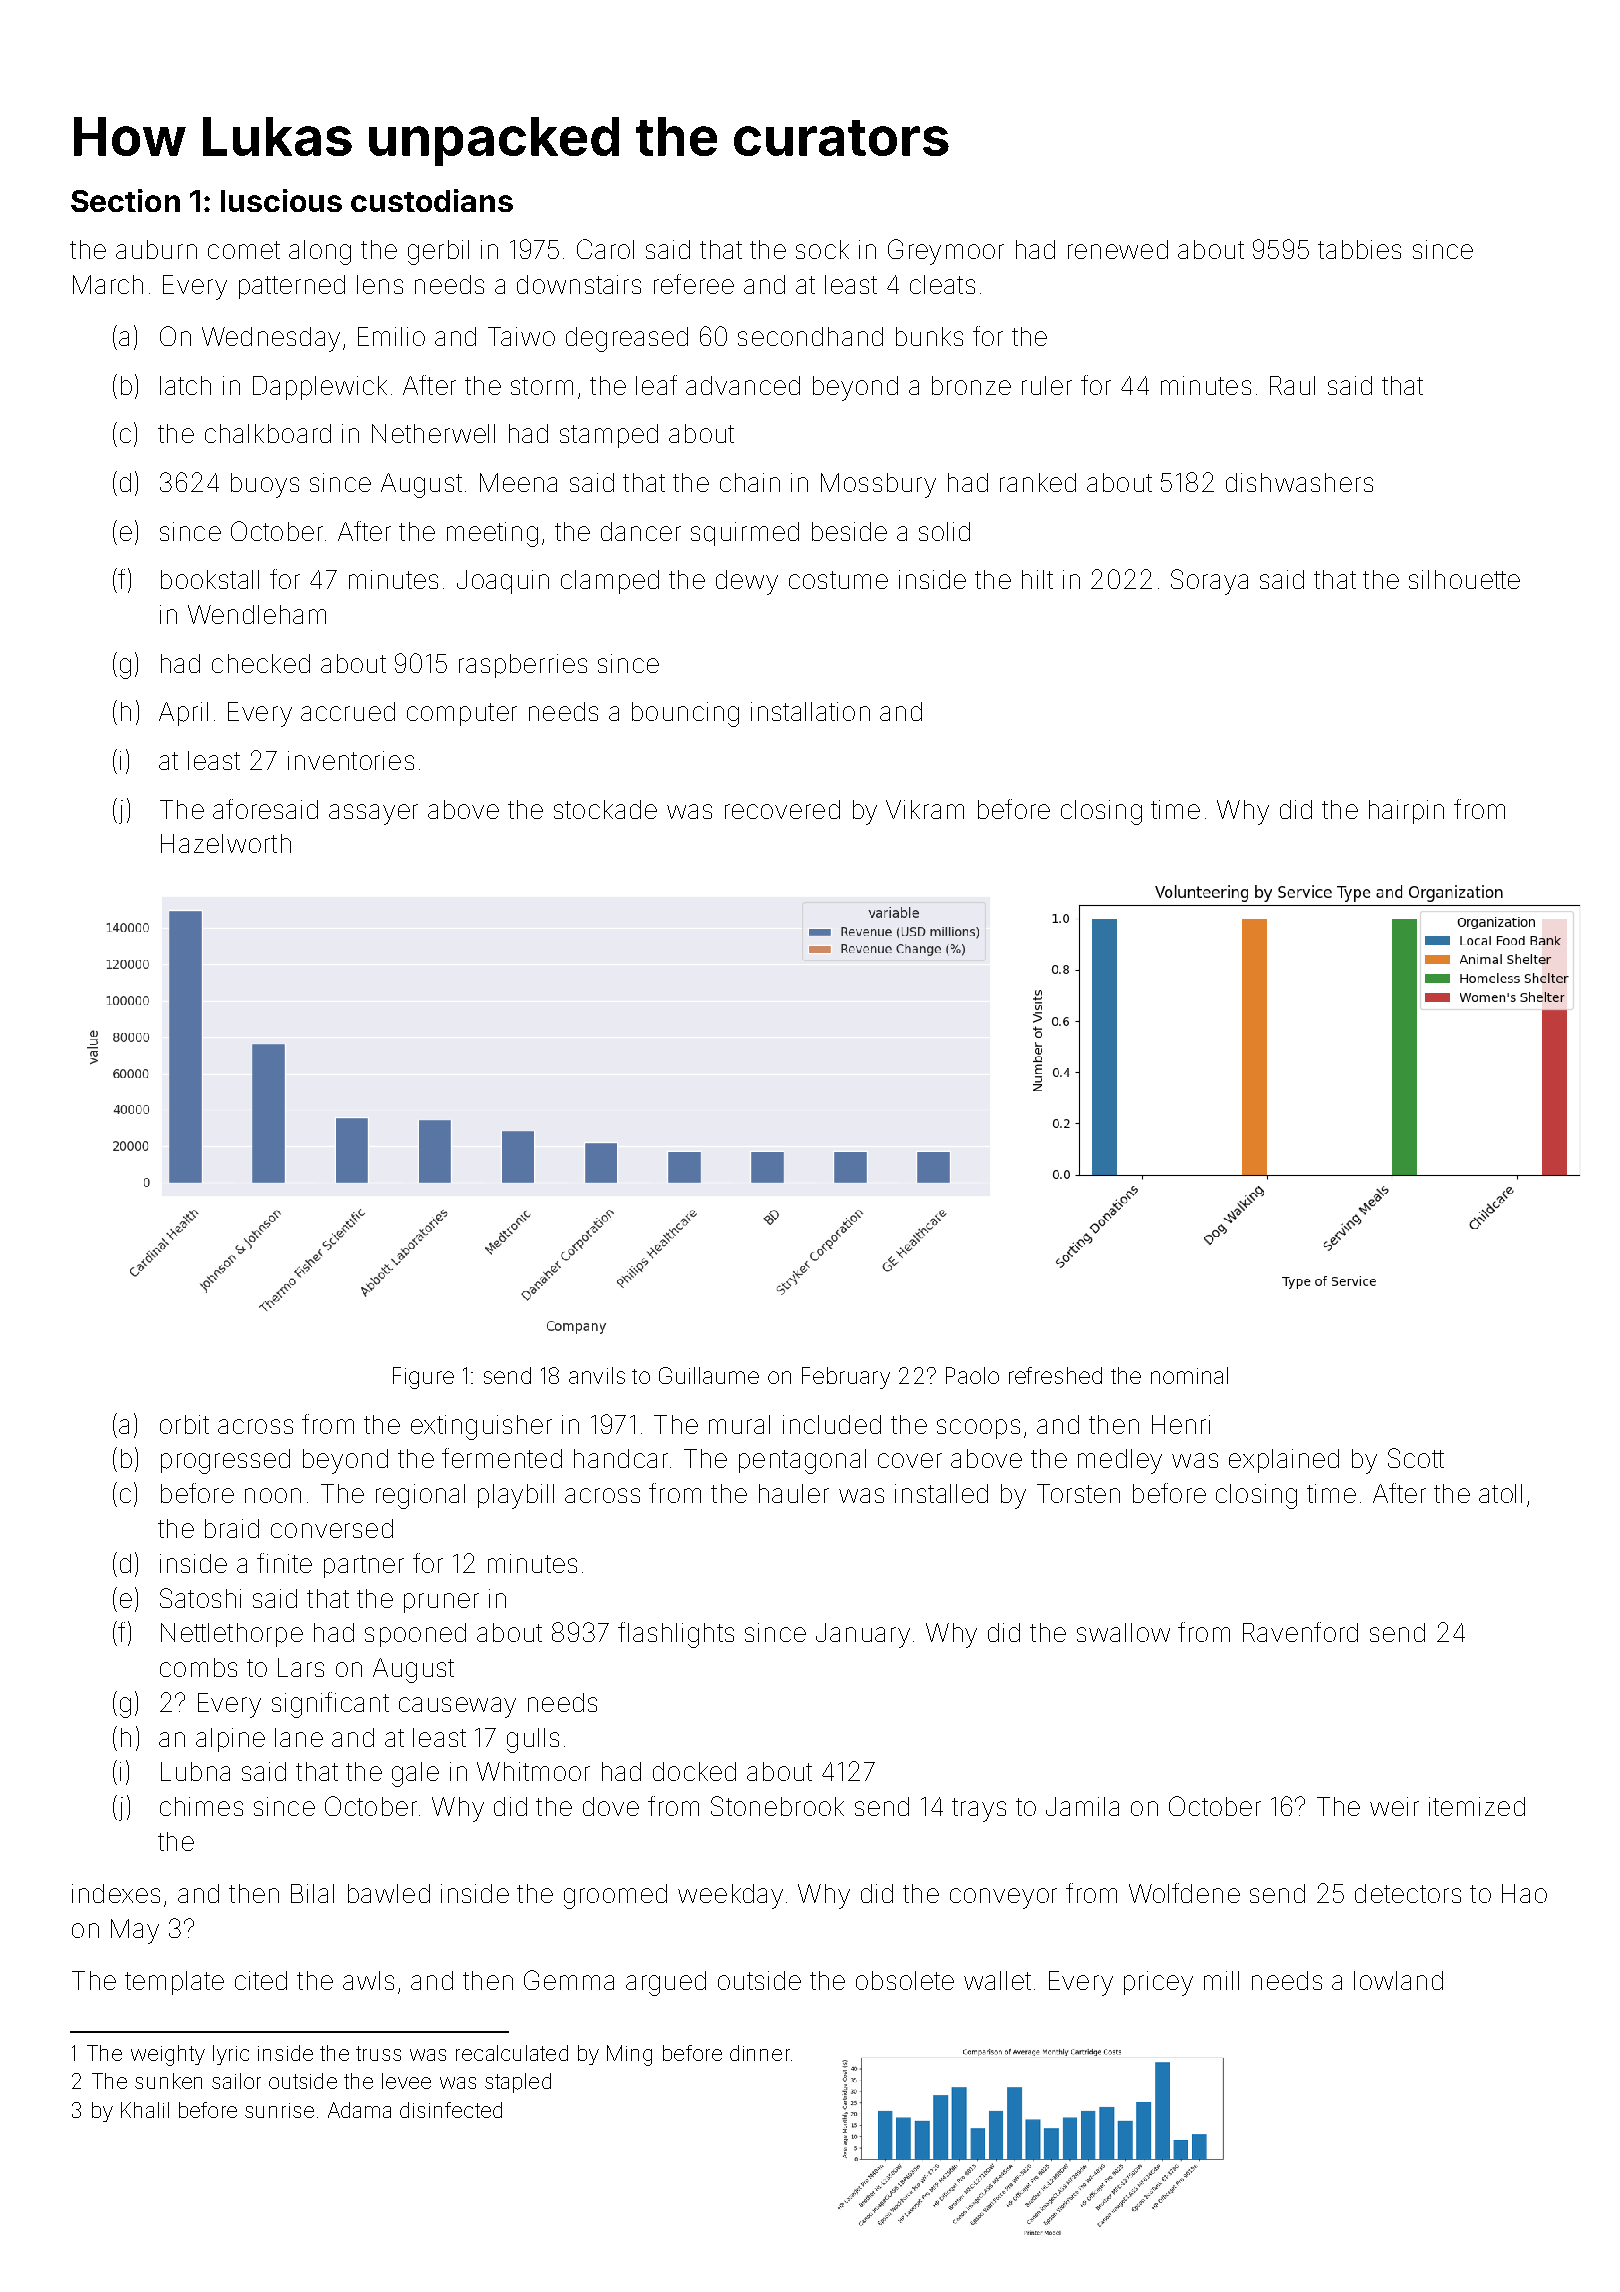 Image resolution: width=1620 pixels, height=2292 pixels. I want to click on dinner, so click(760, 2053).
